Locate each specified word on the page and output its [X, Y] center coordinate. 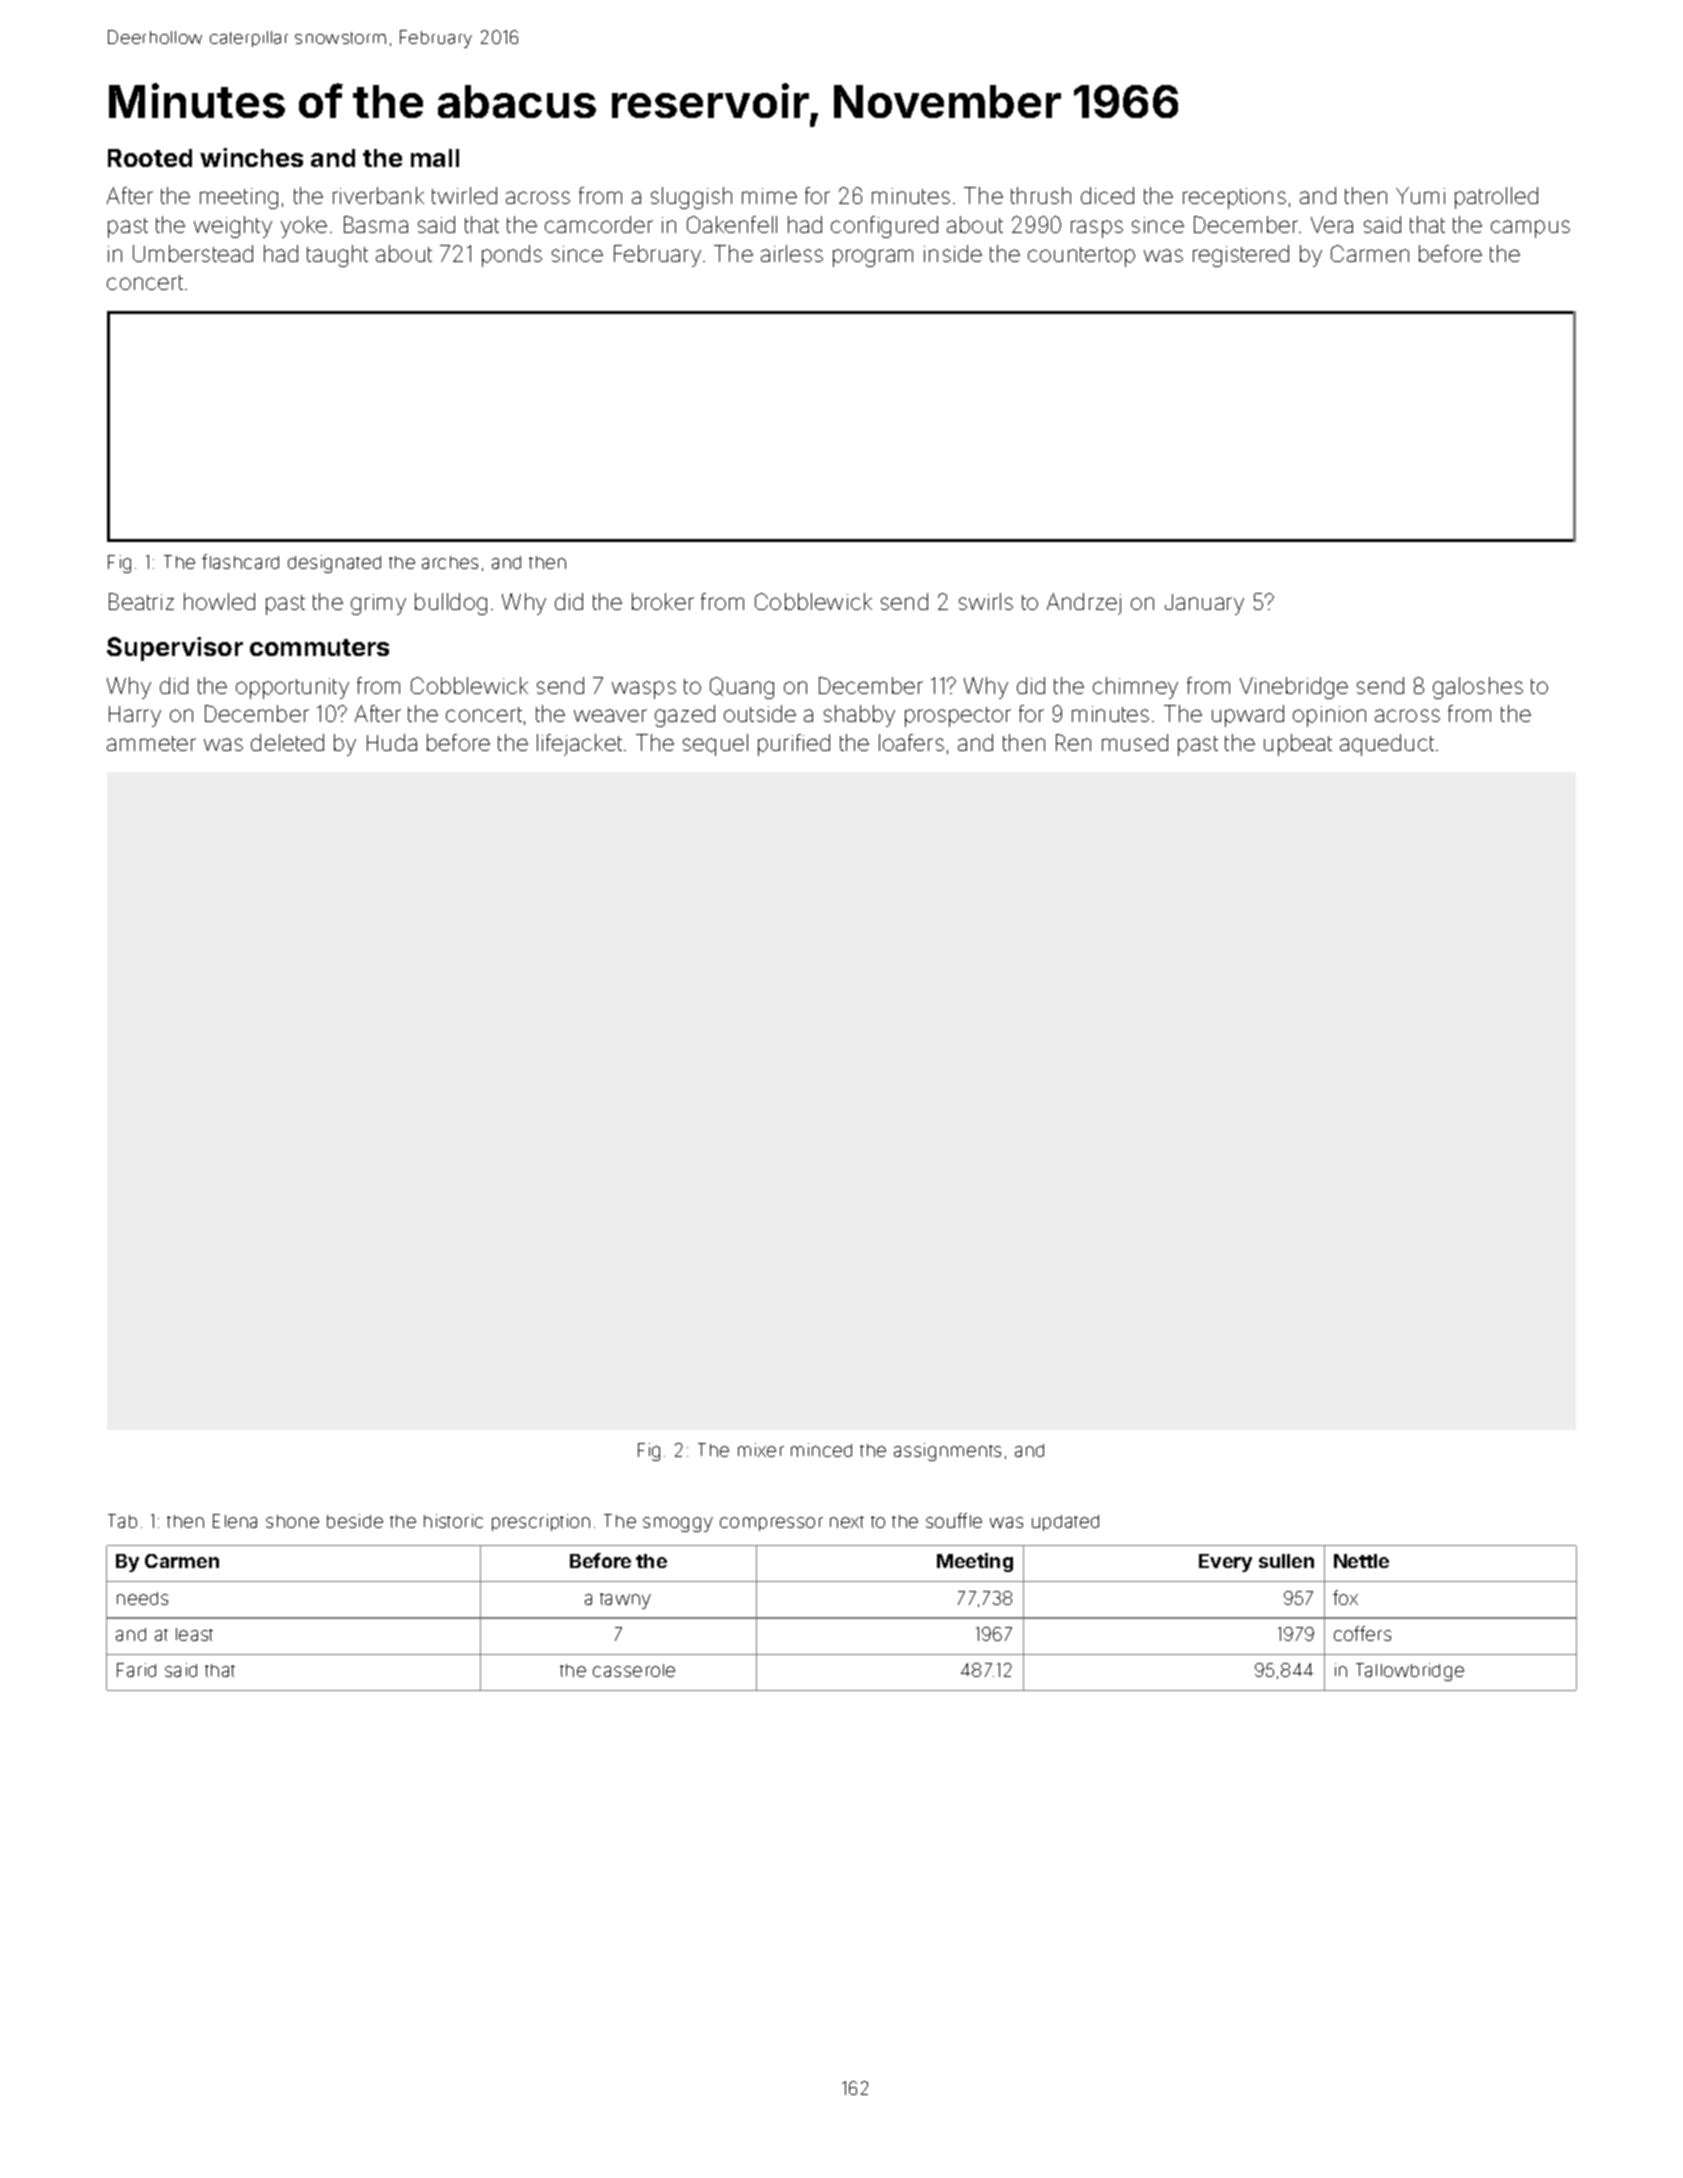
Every [1225, 1563]
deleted [287, 742]
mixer [761, 1450]
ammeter [151, 743]
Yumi [1420, 195]
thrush [1041, 195]
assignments [947, 1452]
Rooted [150, 158]
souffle [954, 1520]
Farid [136, 1670]
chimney [1135, 688]
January [1204, 604]
